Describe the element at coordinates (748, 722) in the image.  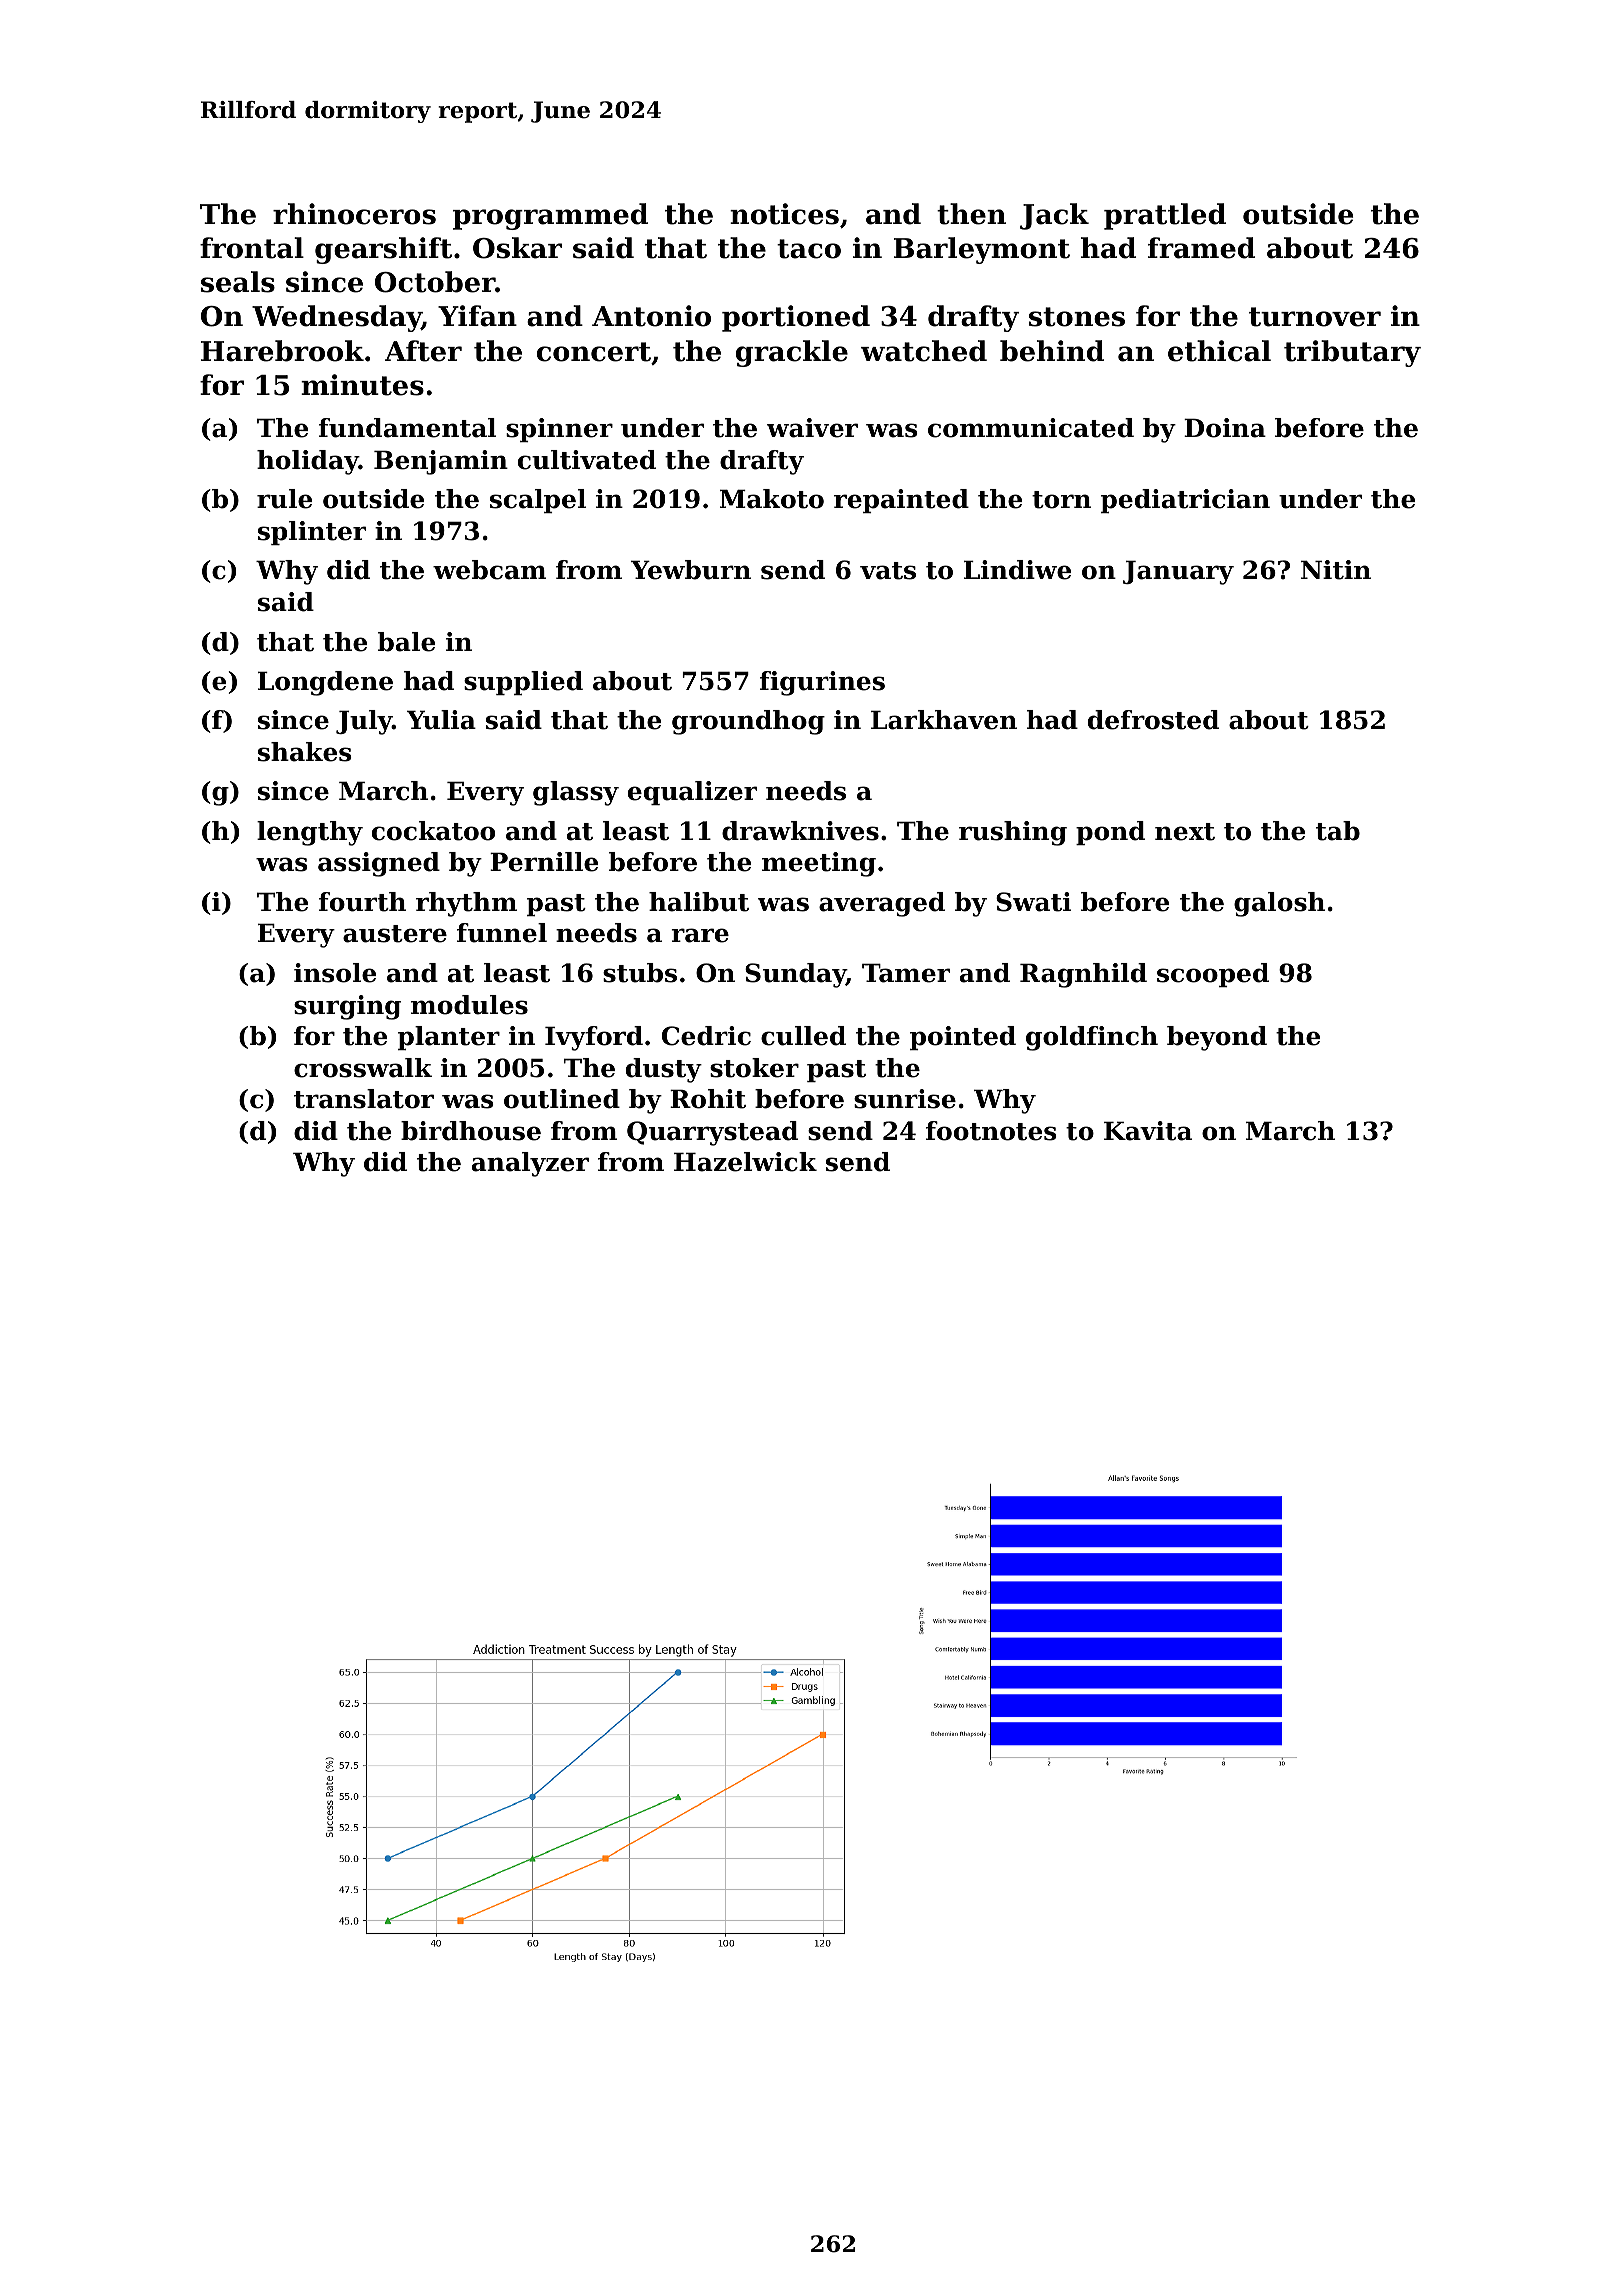
I see `groundhog` at that location.
